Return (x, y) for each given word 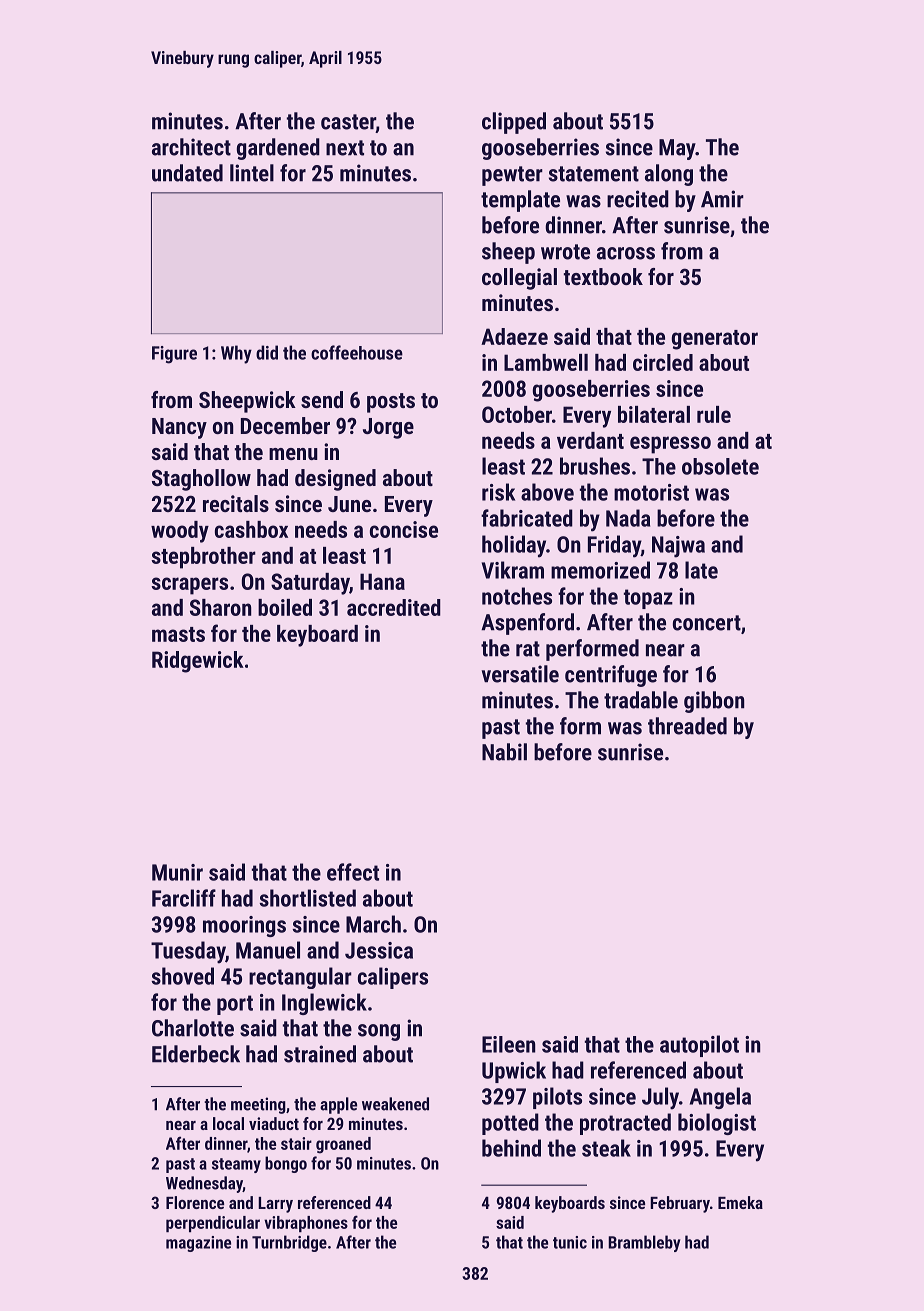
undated (187, 173)
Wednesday (204, 1184)
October (517, 414)
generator (715, 340)
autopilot (699, 1046)
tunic (570, 1242)
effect (353, 872)
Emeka (740, 1202)
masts (178, 634)
